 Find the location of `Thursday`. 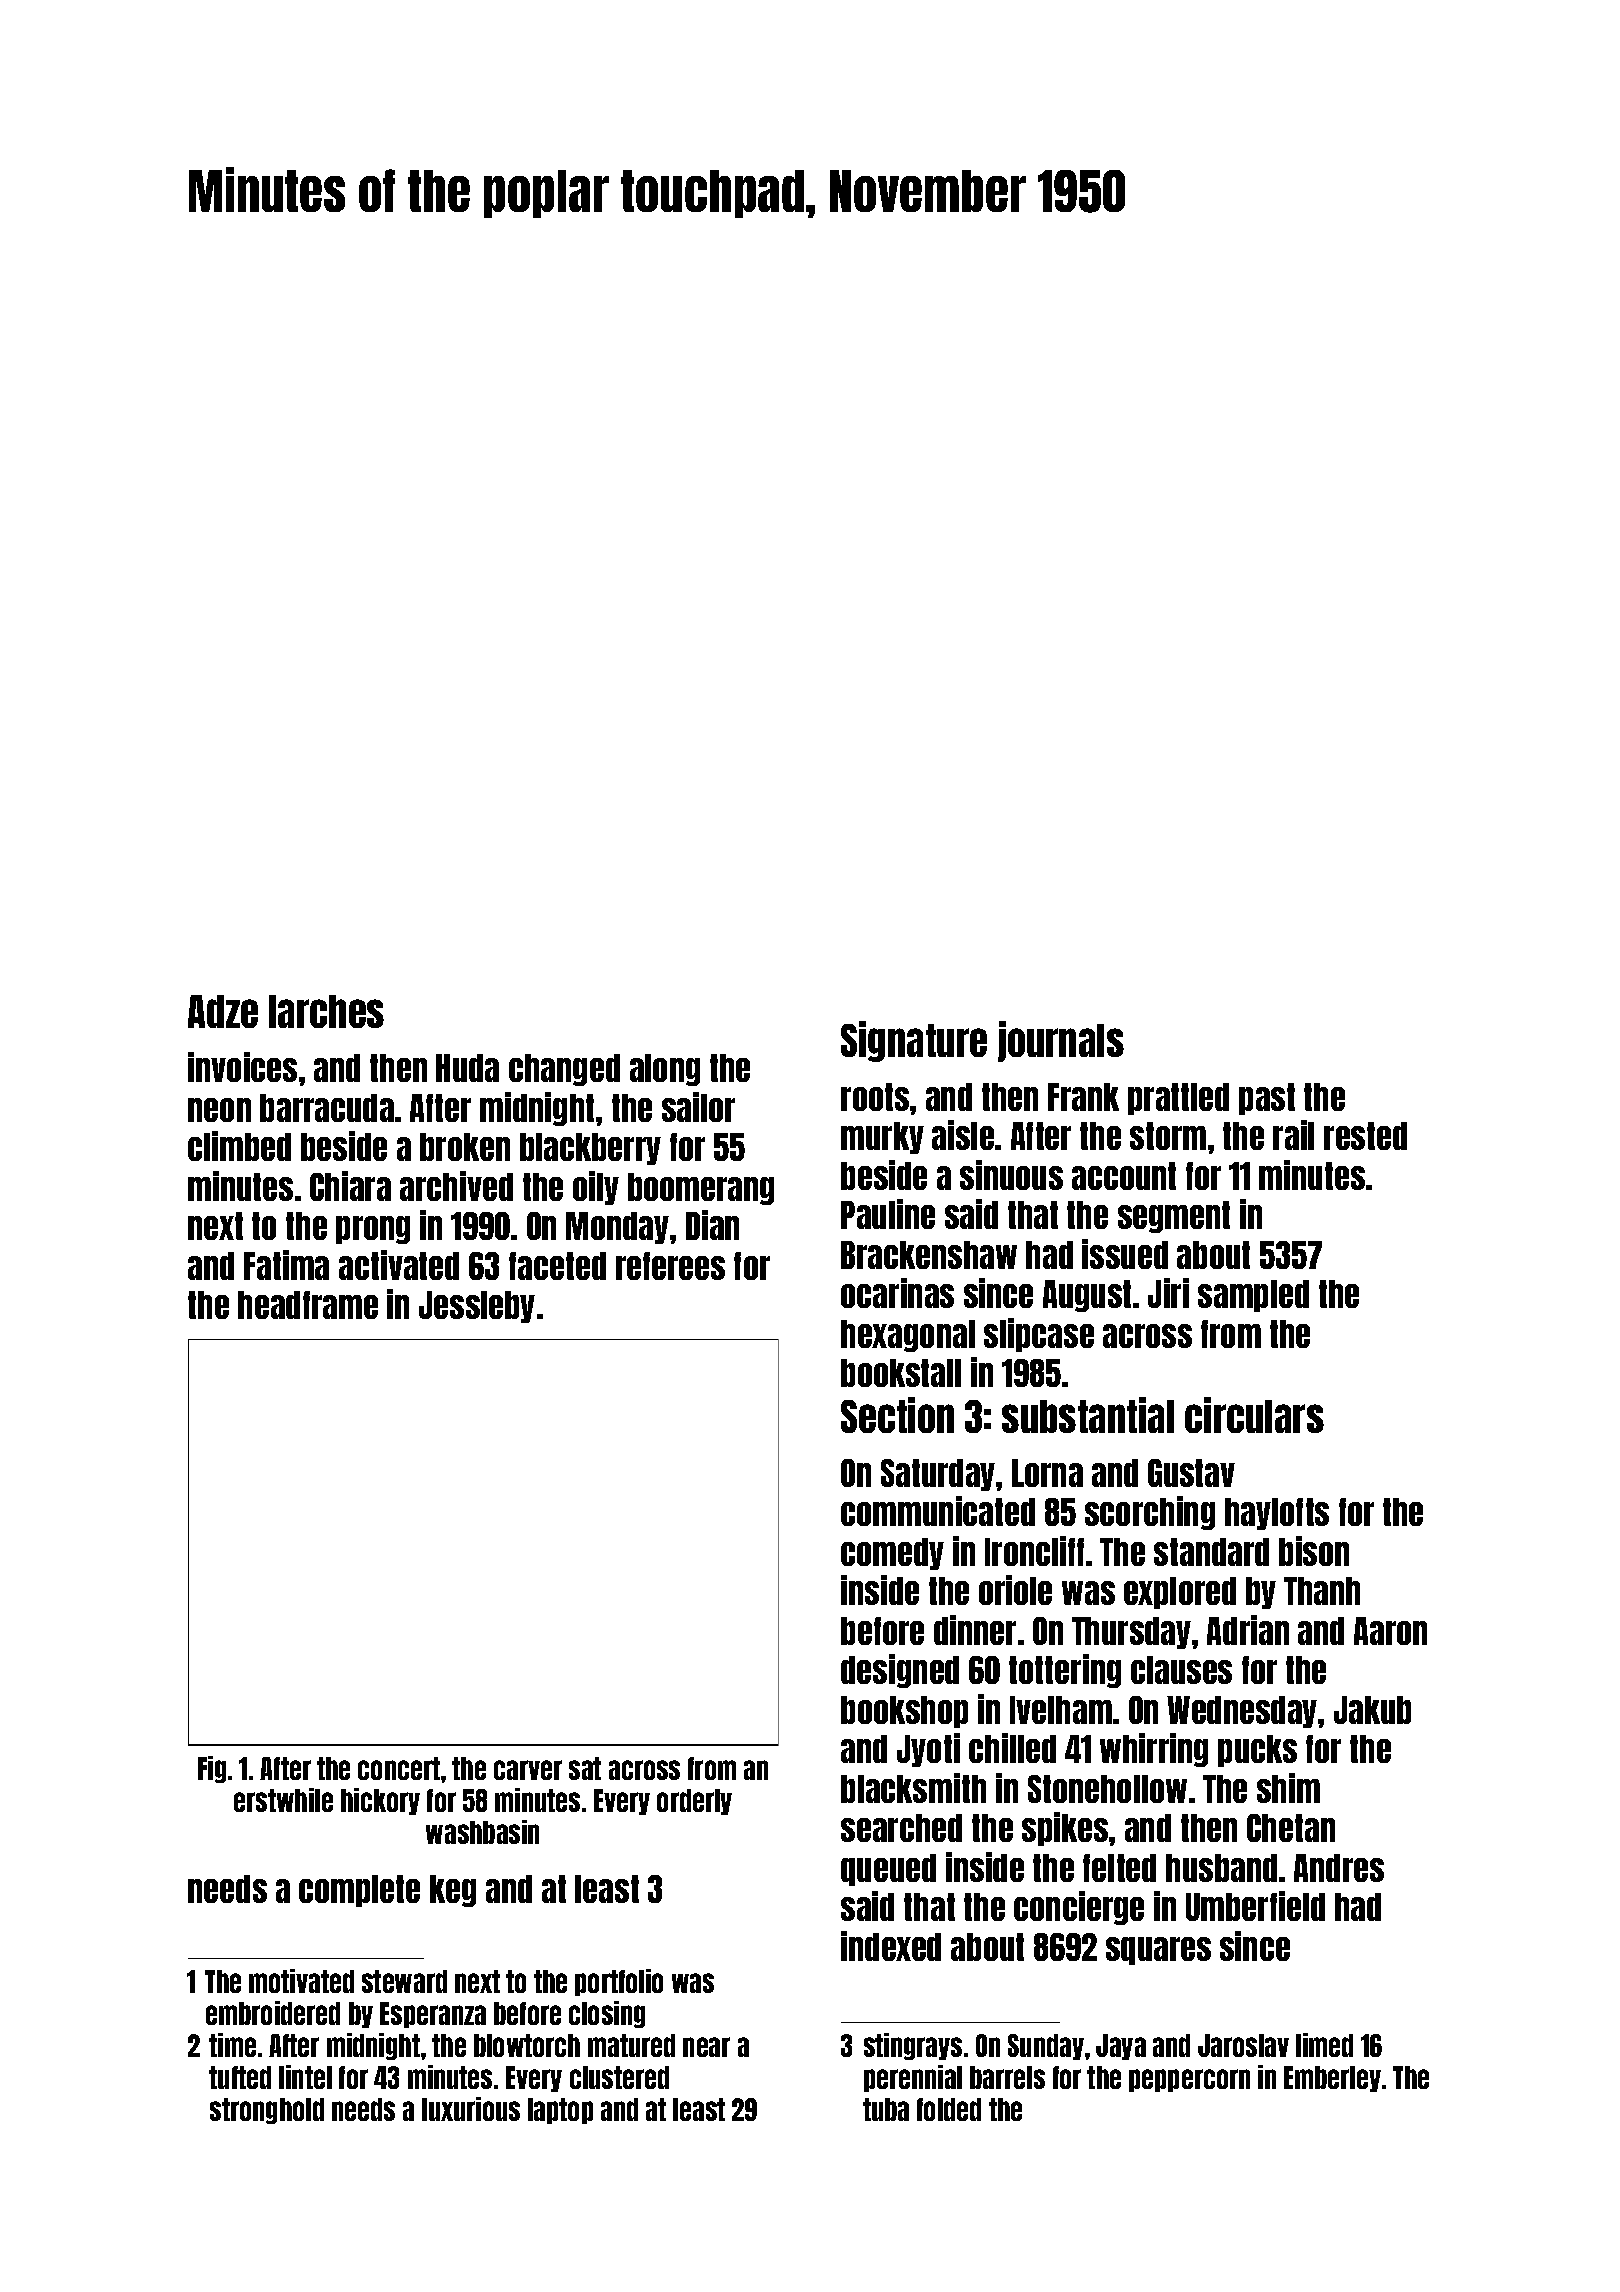

Thursday is located at coordinates (1131, 1633).
